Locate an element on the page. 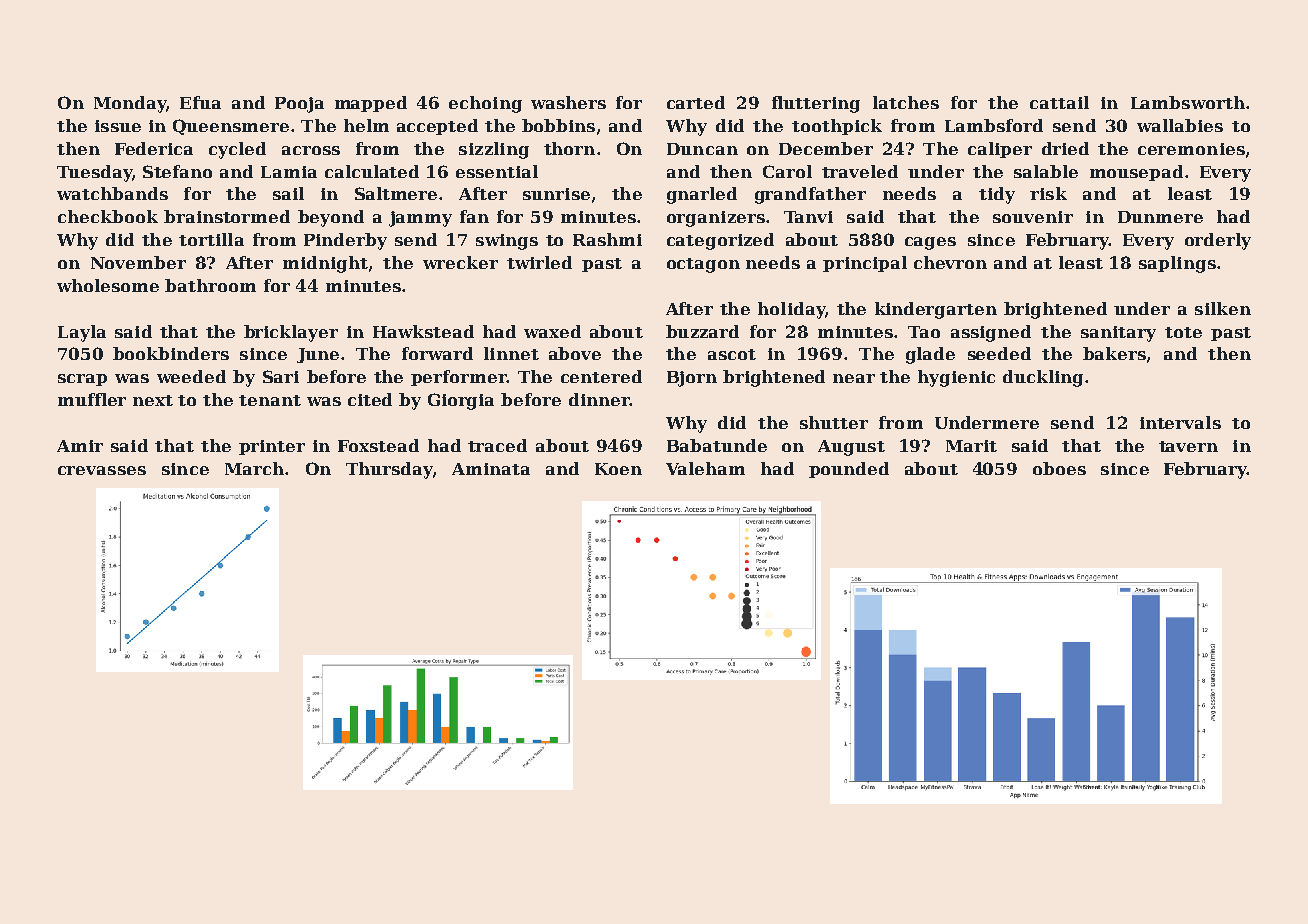  silken is located at coordinates (1223, 308).
